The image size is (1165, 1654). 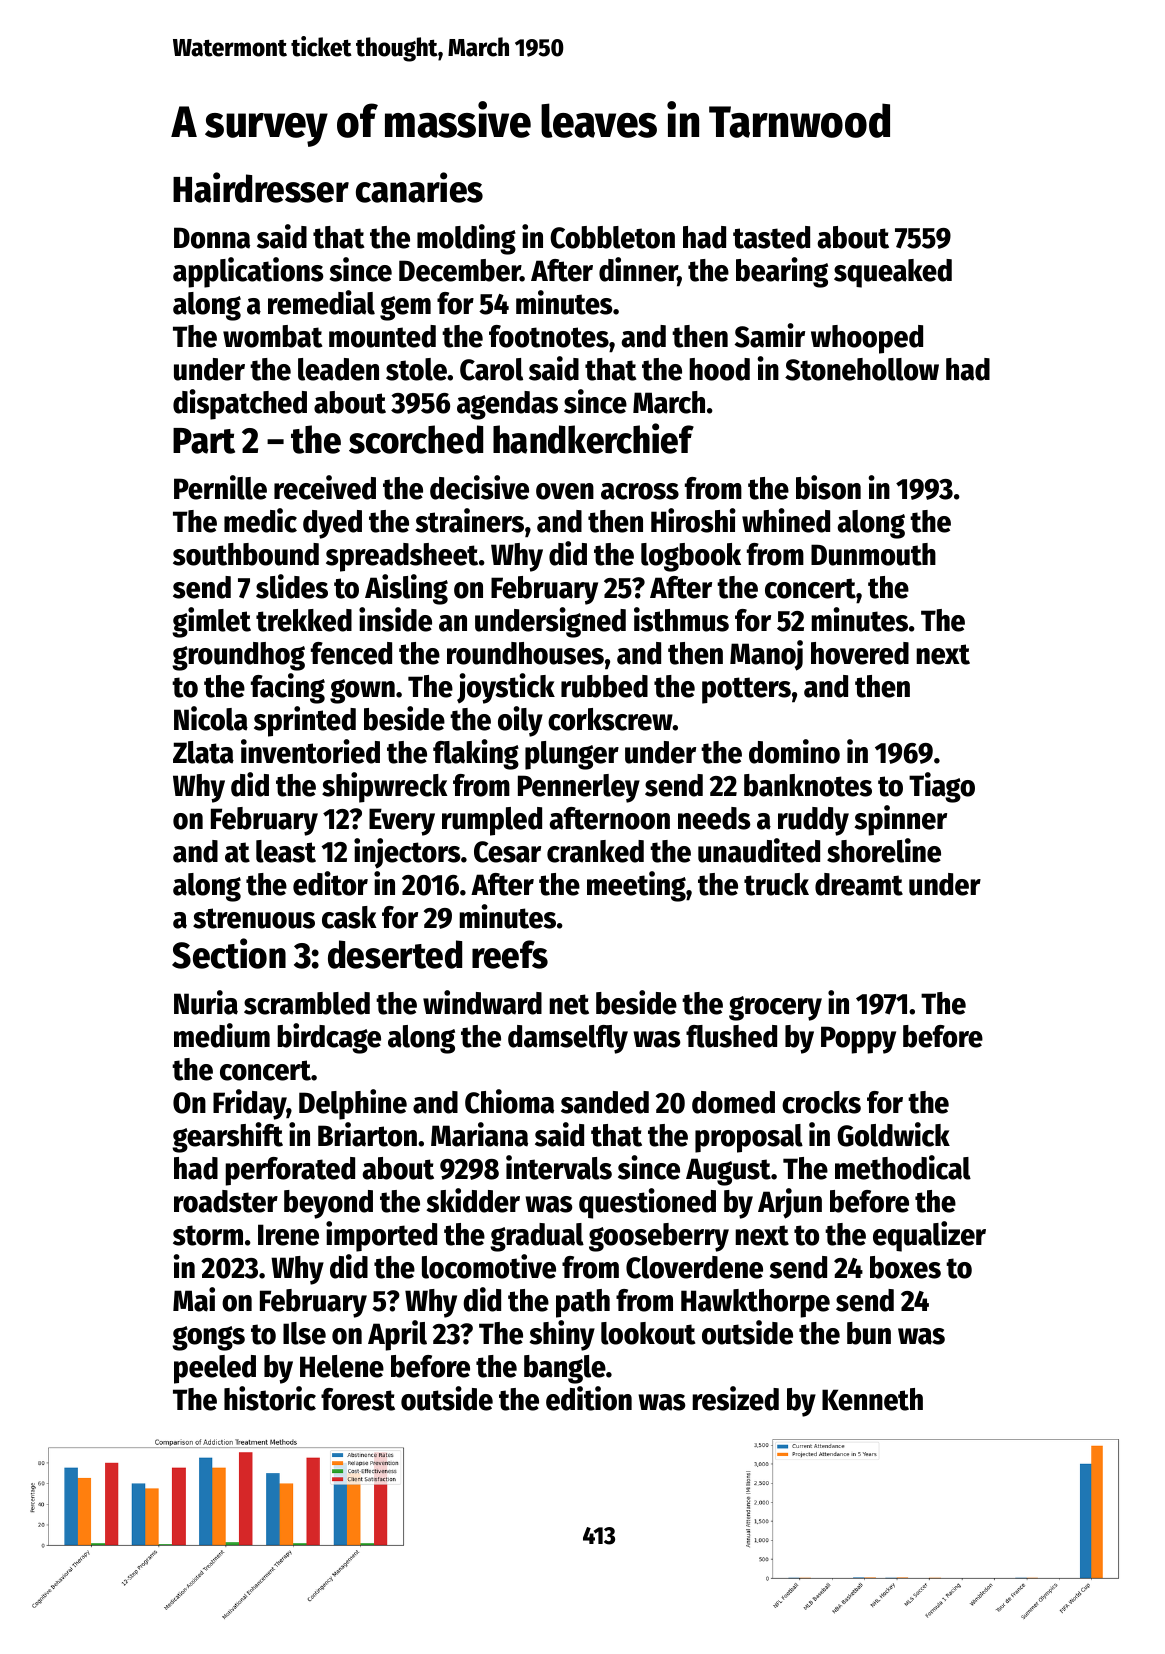 I want to click on canaries, so click(x=419, y=187).
